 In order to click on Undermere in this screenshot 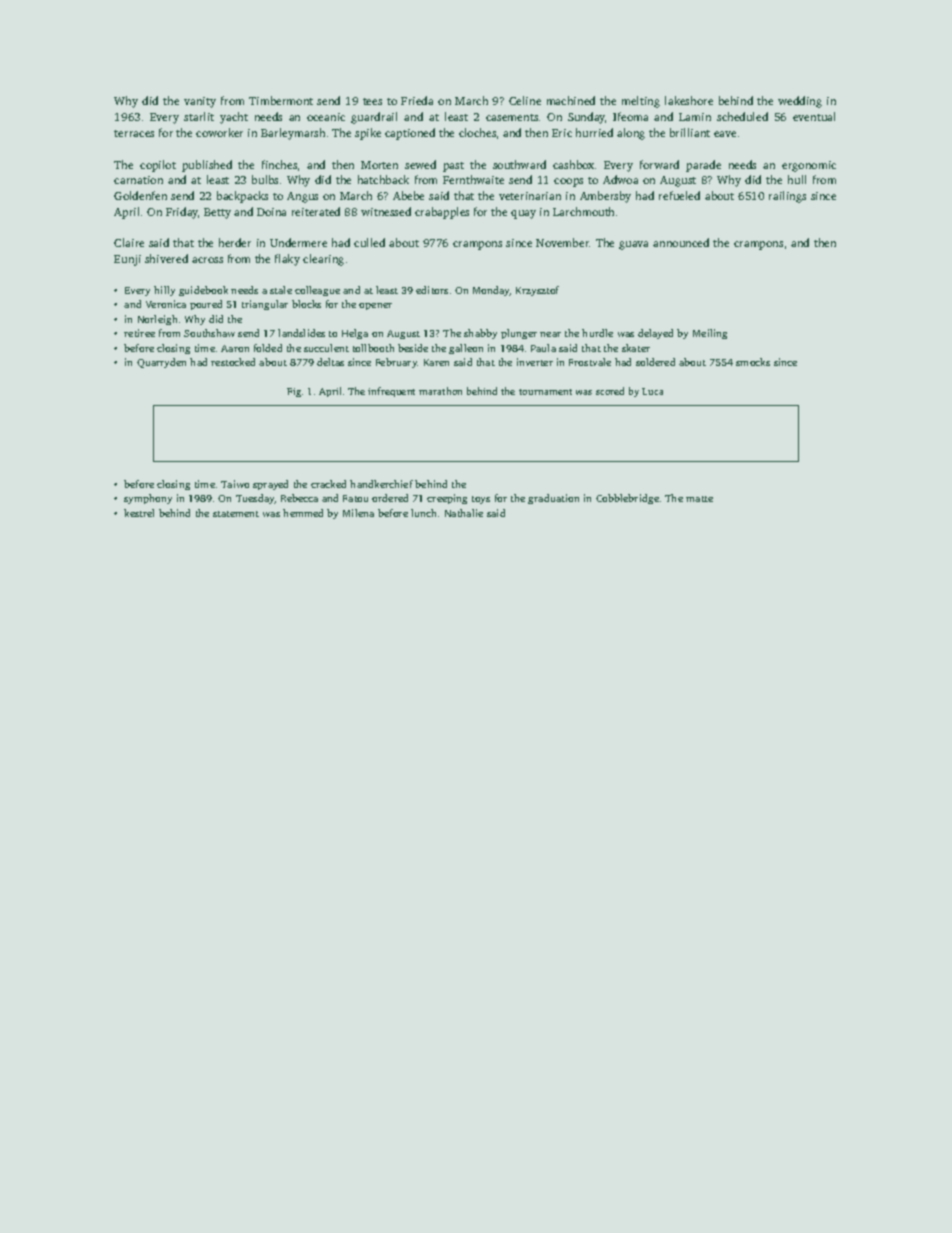, I will do `click(298, 242)`.
